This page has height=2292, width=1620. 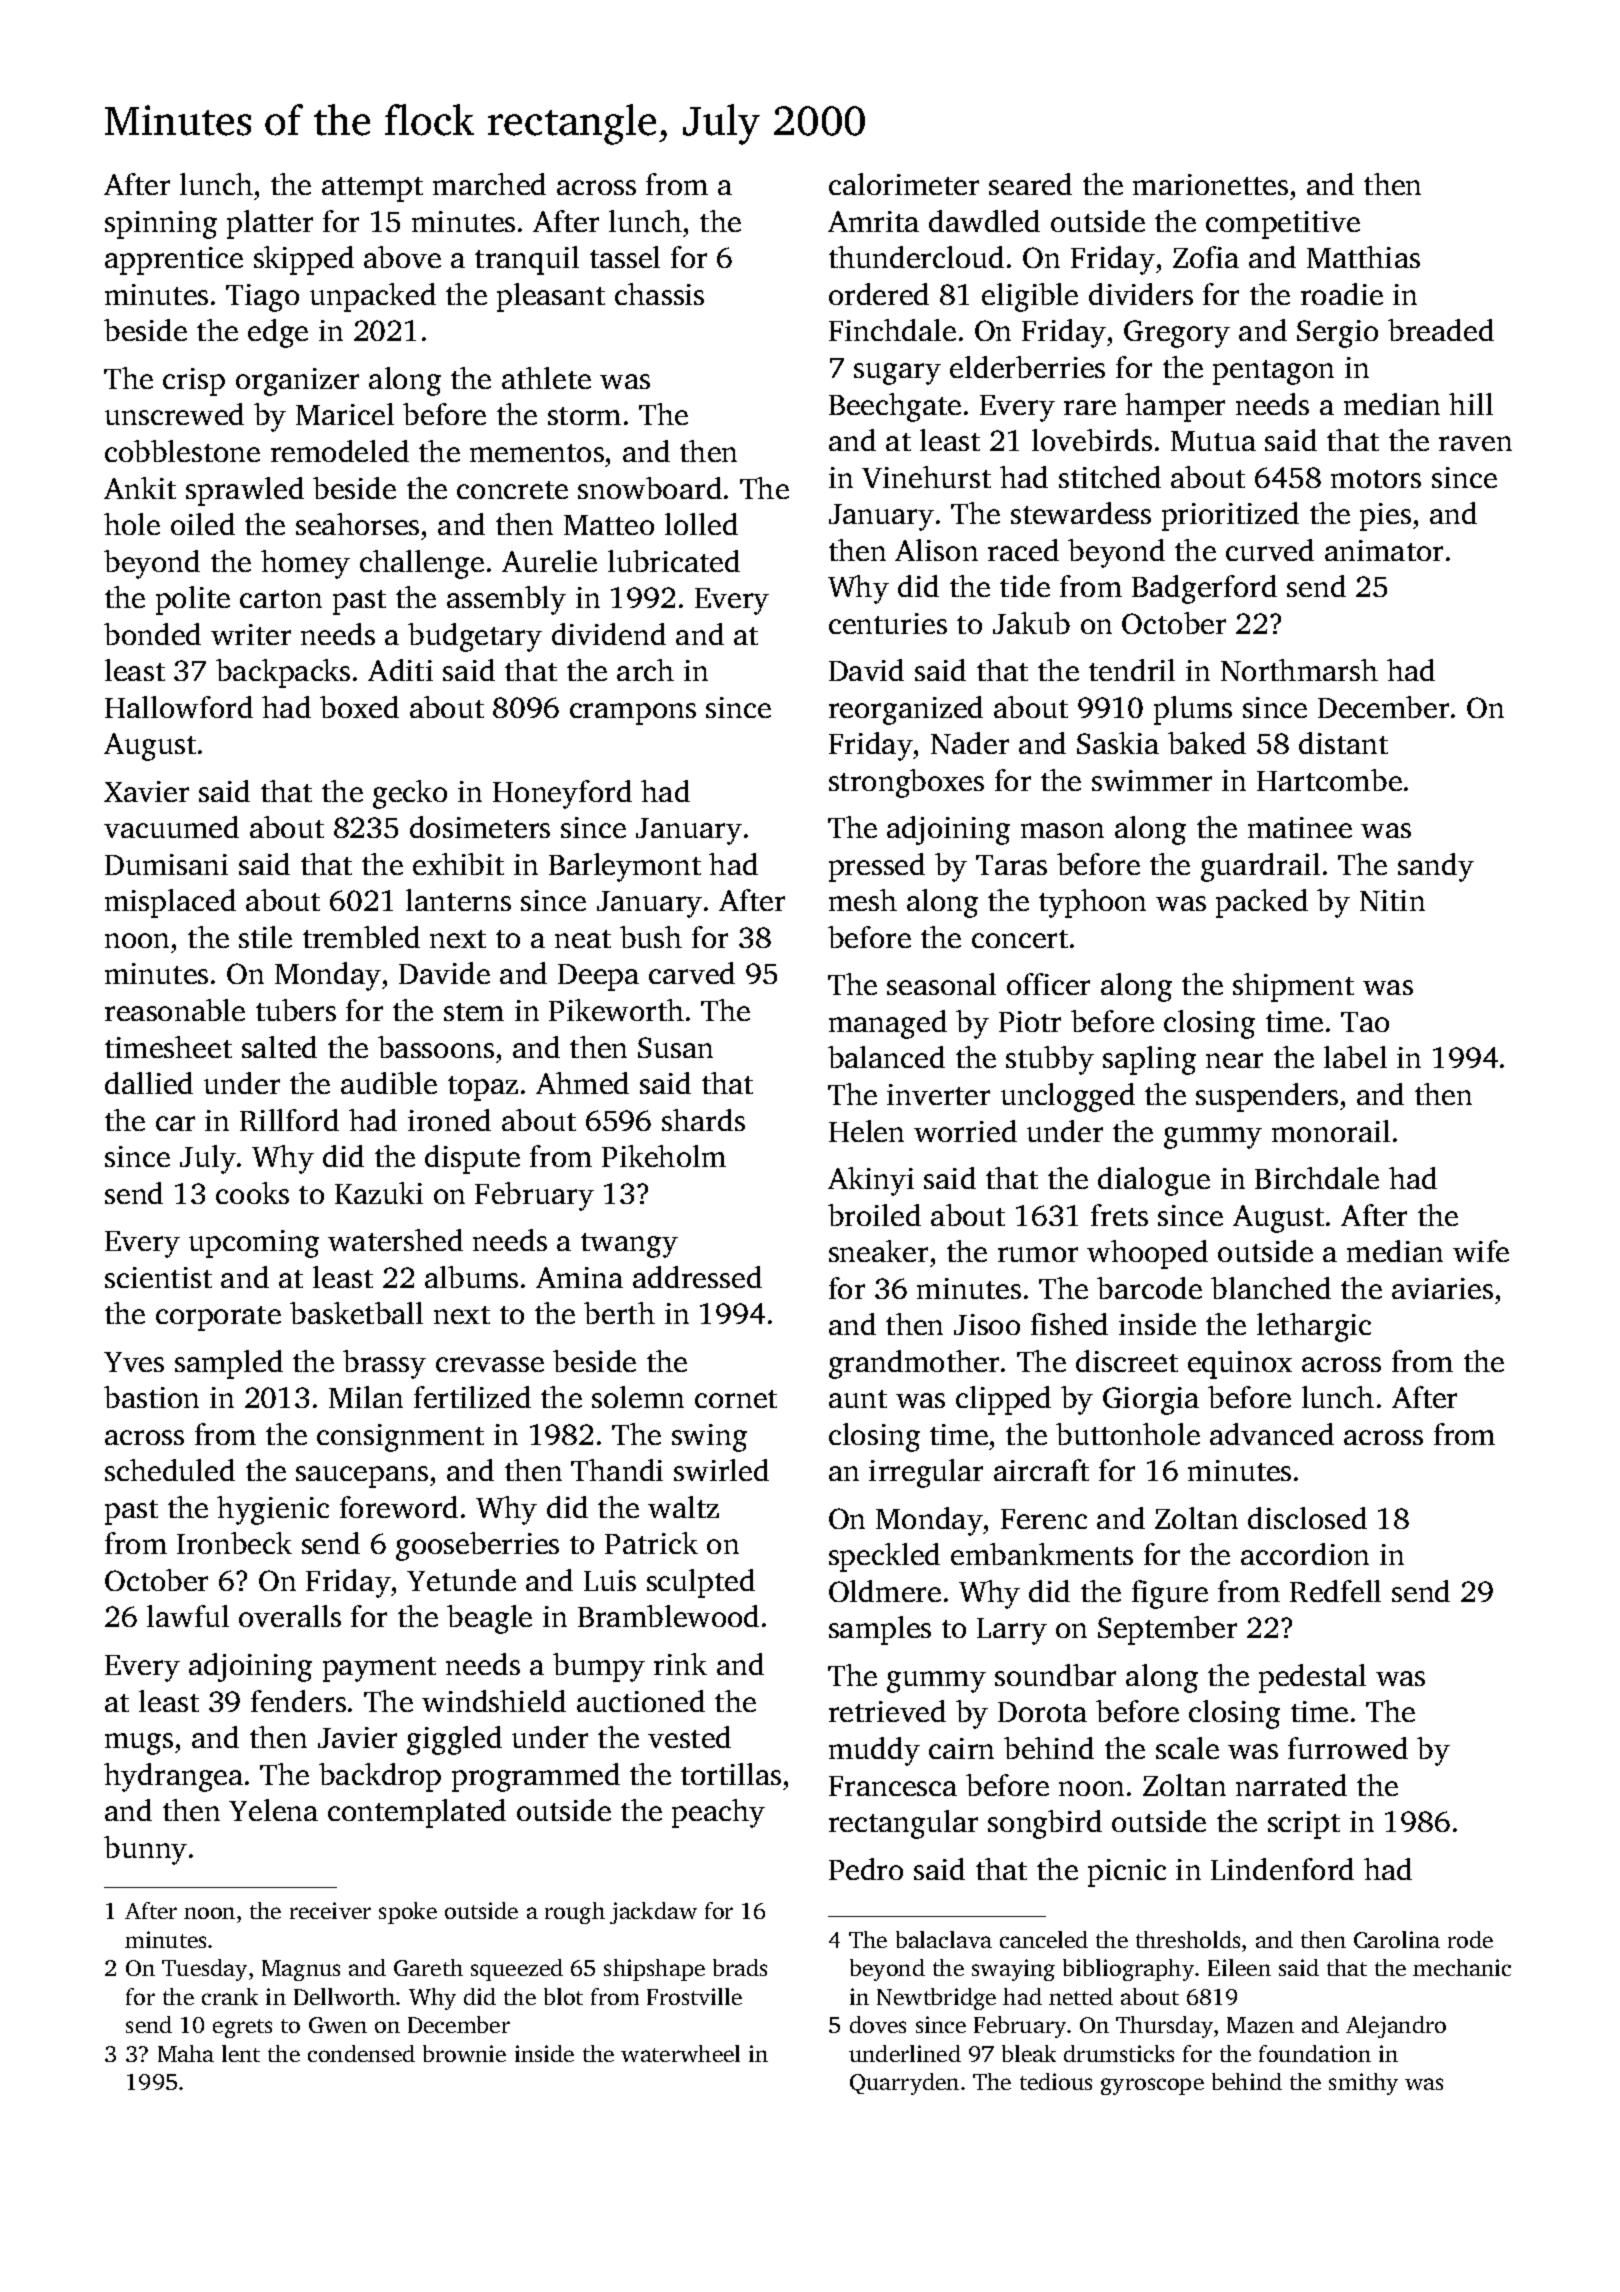 What do you see at coordinates (1210, 184) in the page?
I see `marionettes` at bounding box center [1210, 184].
